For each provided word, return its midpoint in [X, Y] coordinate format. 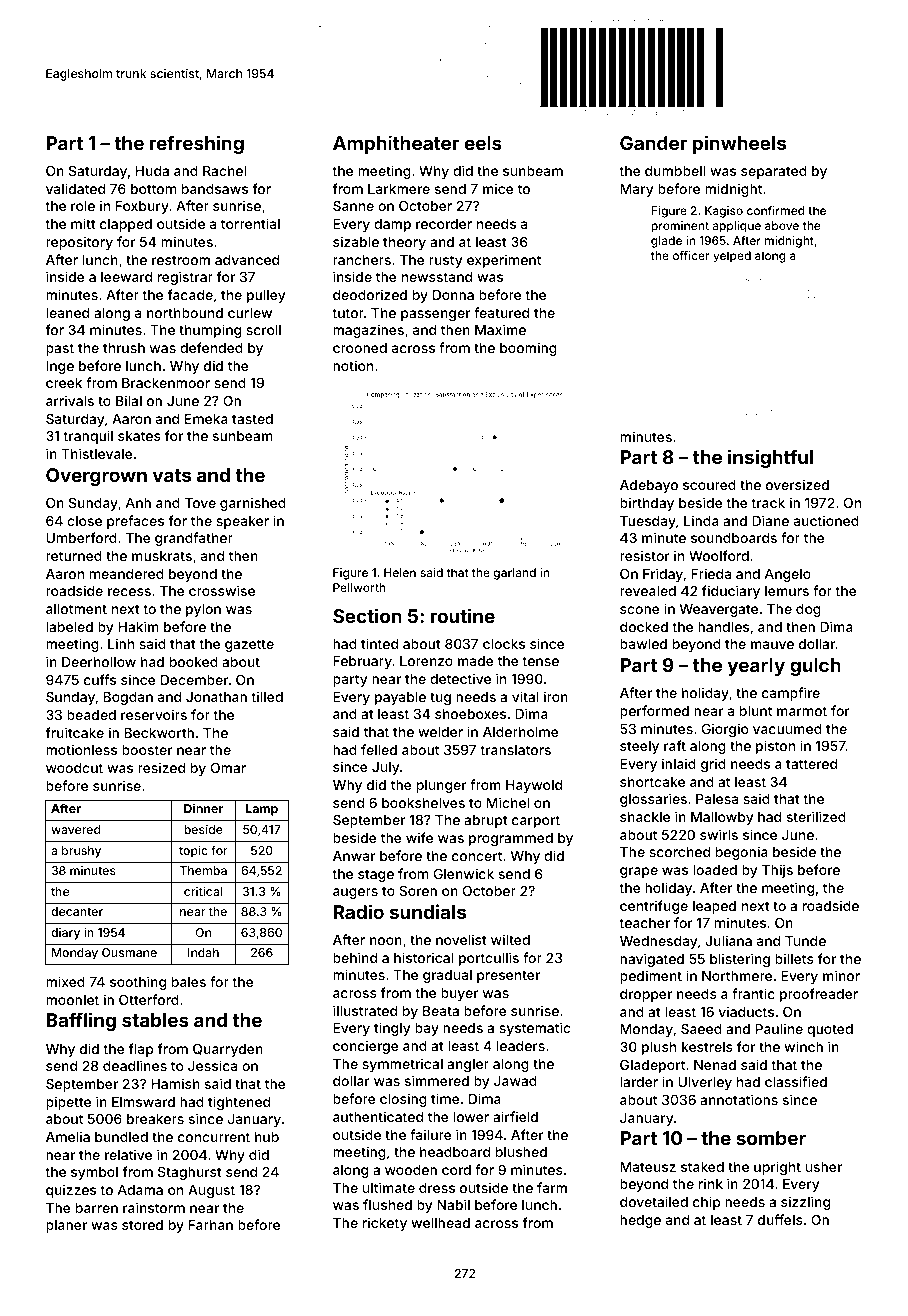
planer [66, 1226]
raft [675, 745]
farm [552, 1187]
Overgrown [96, 477]
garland [515, 574]
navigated [652, 960]
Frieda [711, 573]
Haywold [534, 786]
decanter [77, 911]
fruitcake [75, 732]
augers [355, 893]
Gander [653, 143]
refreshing [197, 144]
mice [498, 188]
